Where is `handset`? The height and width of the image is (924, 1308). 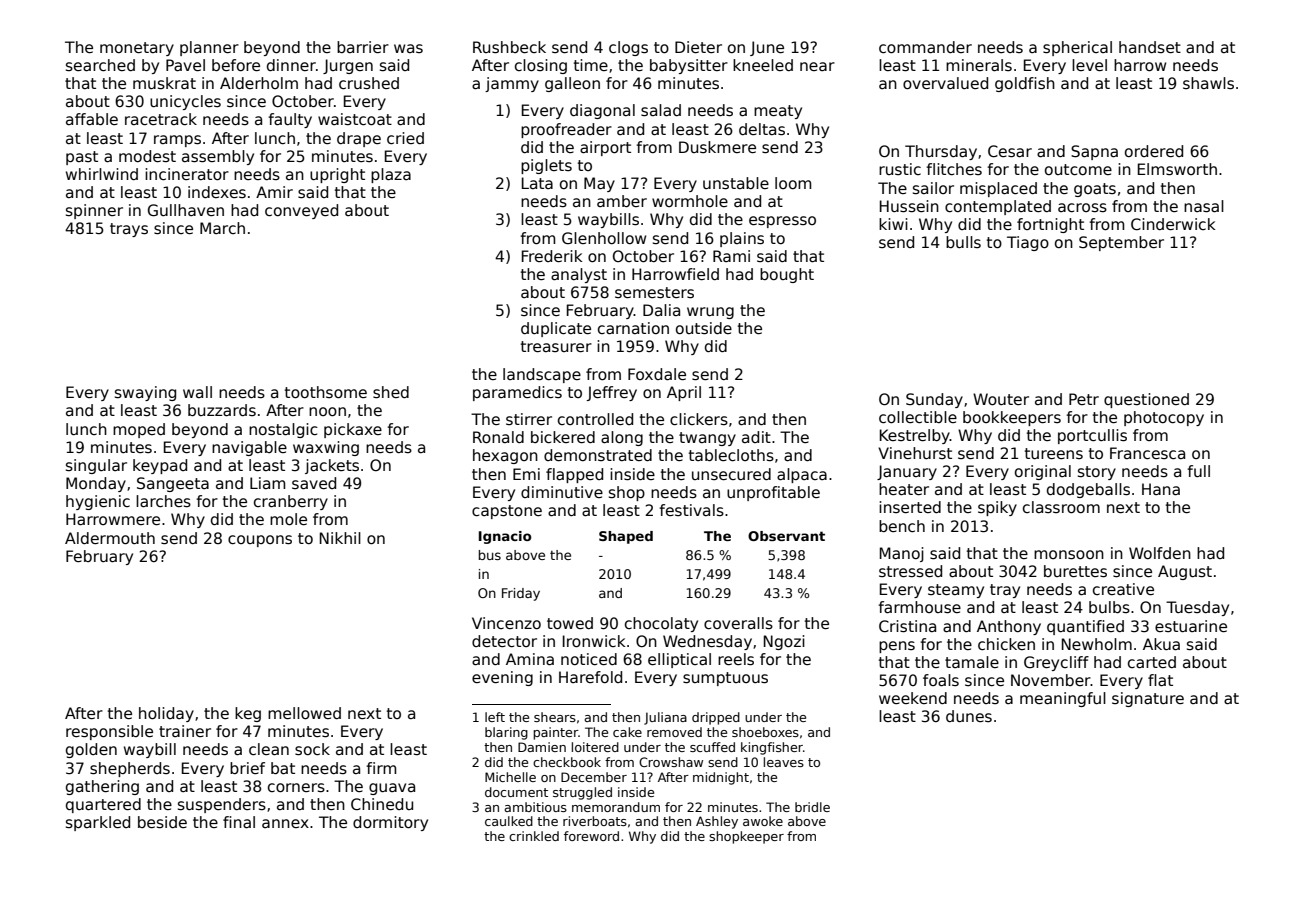 handset is located at coordinates (1150, 47).
